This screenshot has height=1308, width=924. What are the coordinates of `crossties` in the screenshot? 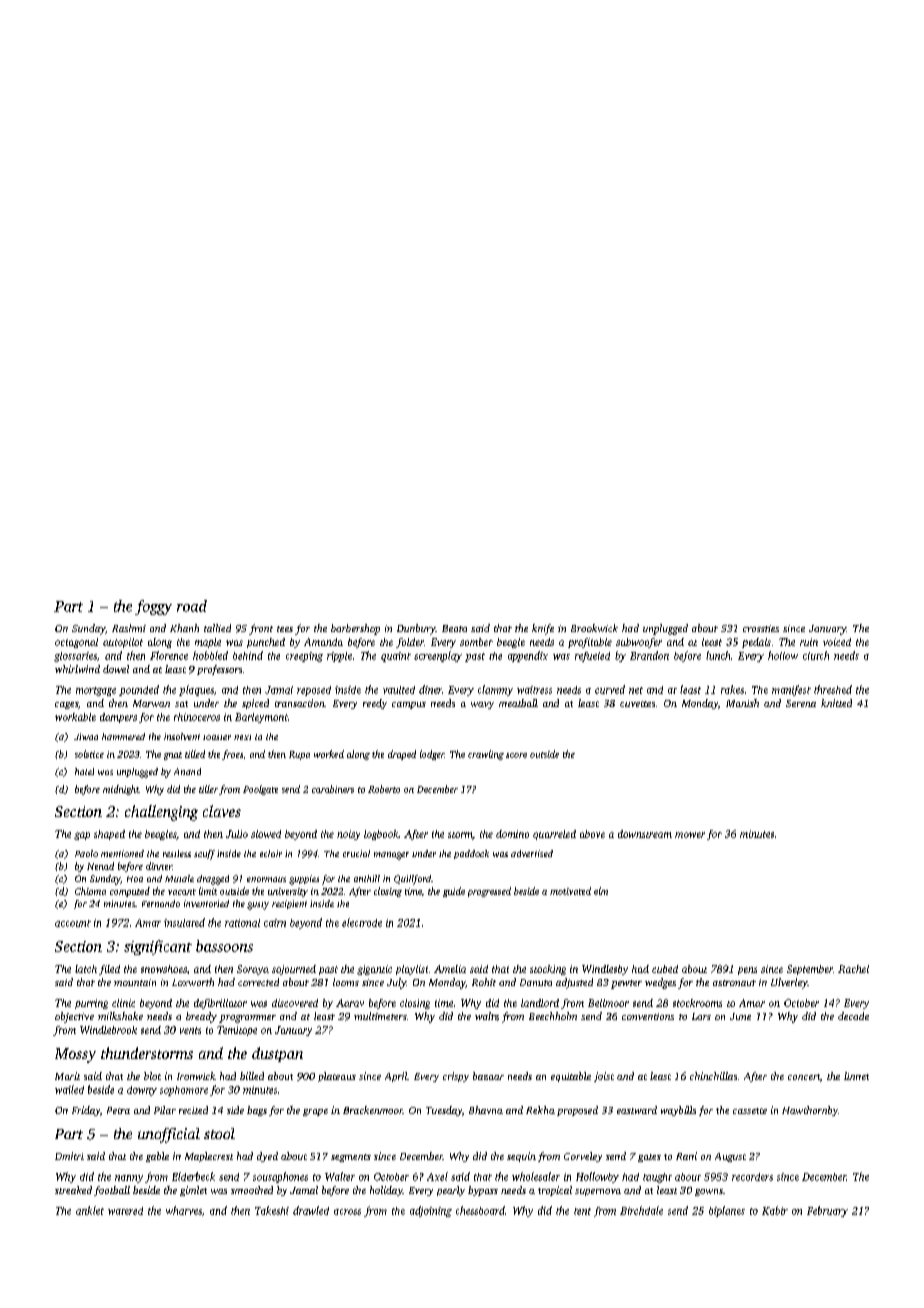 It's located at (761, 628).
